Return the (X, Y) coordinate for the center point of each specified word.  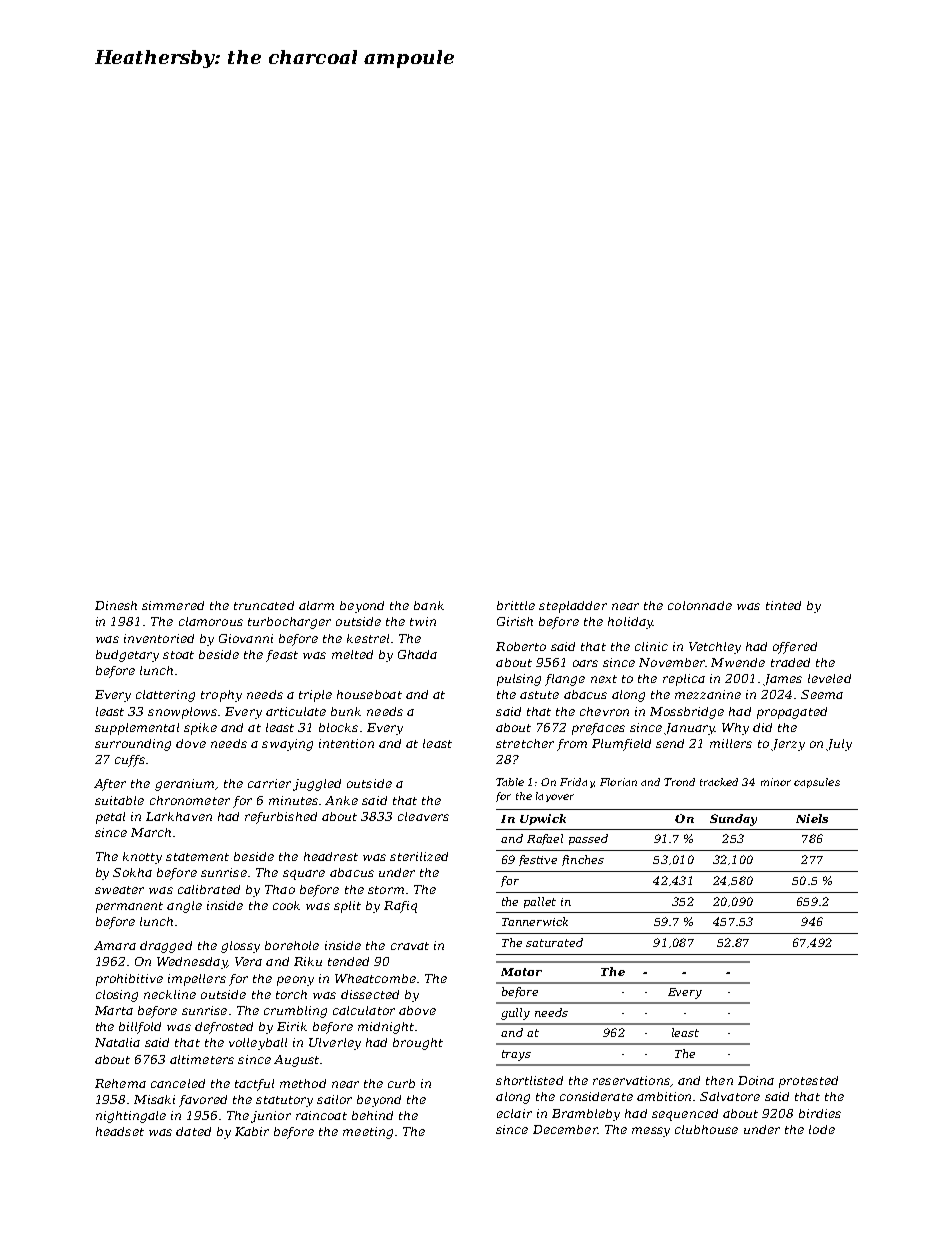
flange (565, 680)
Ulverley (335, 1044)
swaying (287, 745)
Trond (679, 782)
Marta (114, 1010)
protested (808, 1082)
